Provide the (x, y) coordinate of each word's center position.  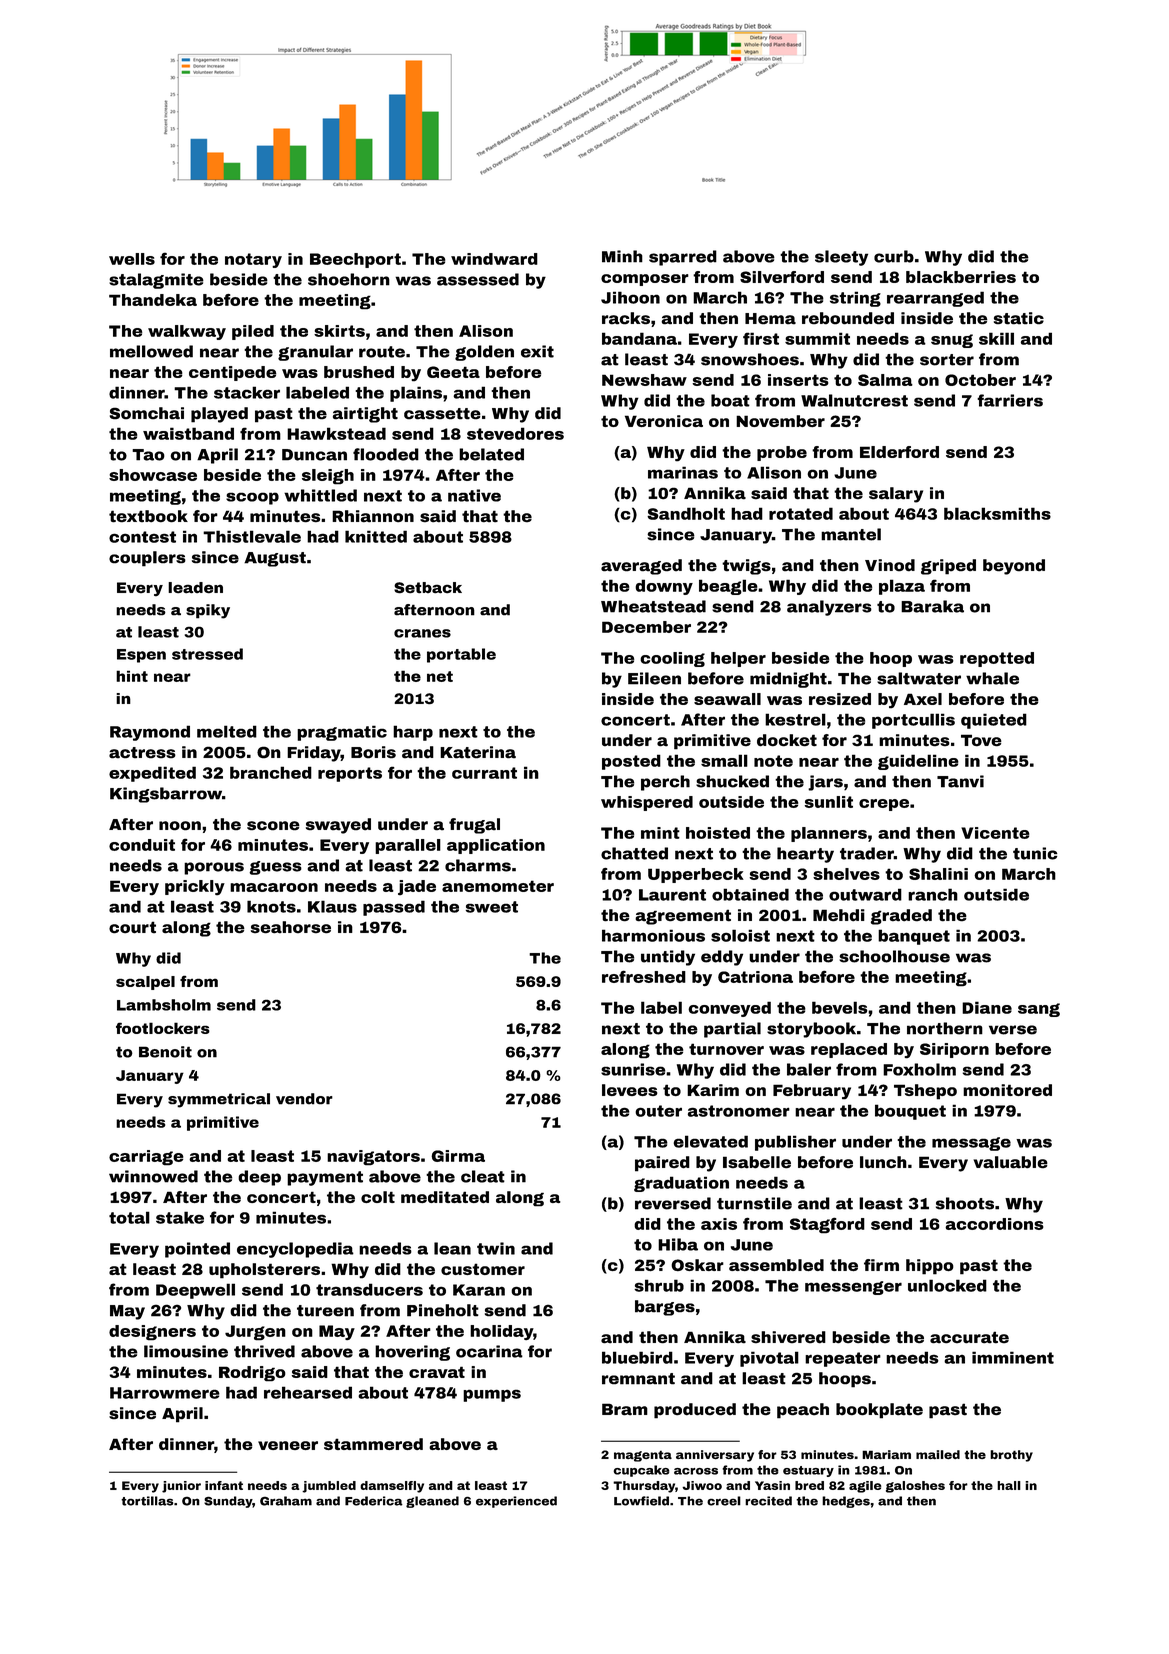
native (474, 495)
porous (214, 868)
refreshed (644, 976)
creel (724, 1501)
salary (896, 495)
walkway (187, 332)
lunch (883, 1162)
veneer (288, 1445)
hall (1009, 1485)
